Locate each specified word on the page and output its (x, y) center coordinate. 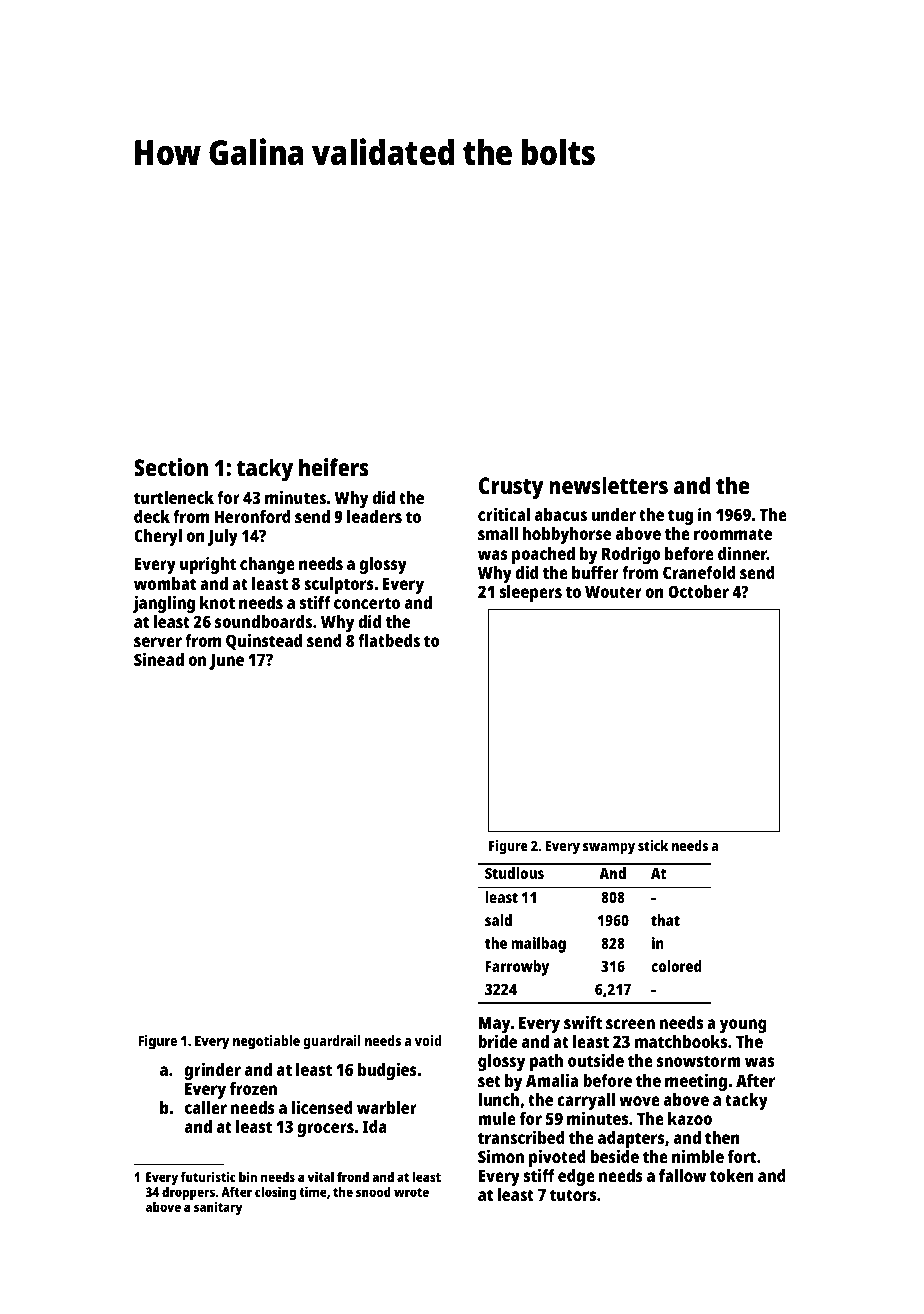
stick (653, 845)
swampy (609, 849)
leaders (374, 516)
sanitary (218, 1208)
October (698, 591)
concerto (367, 603)
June (226, 661)
